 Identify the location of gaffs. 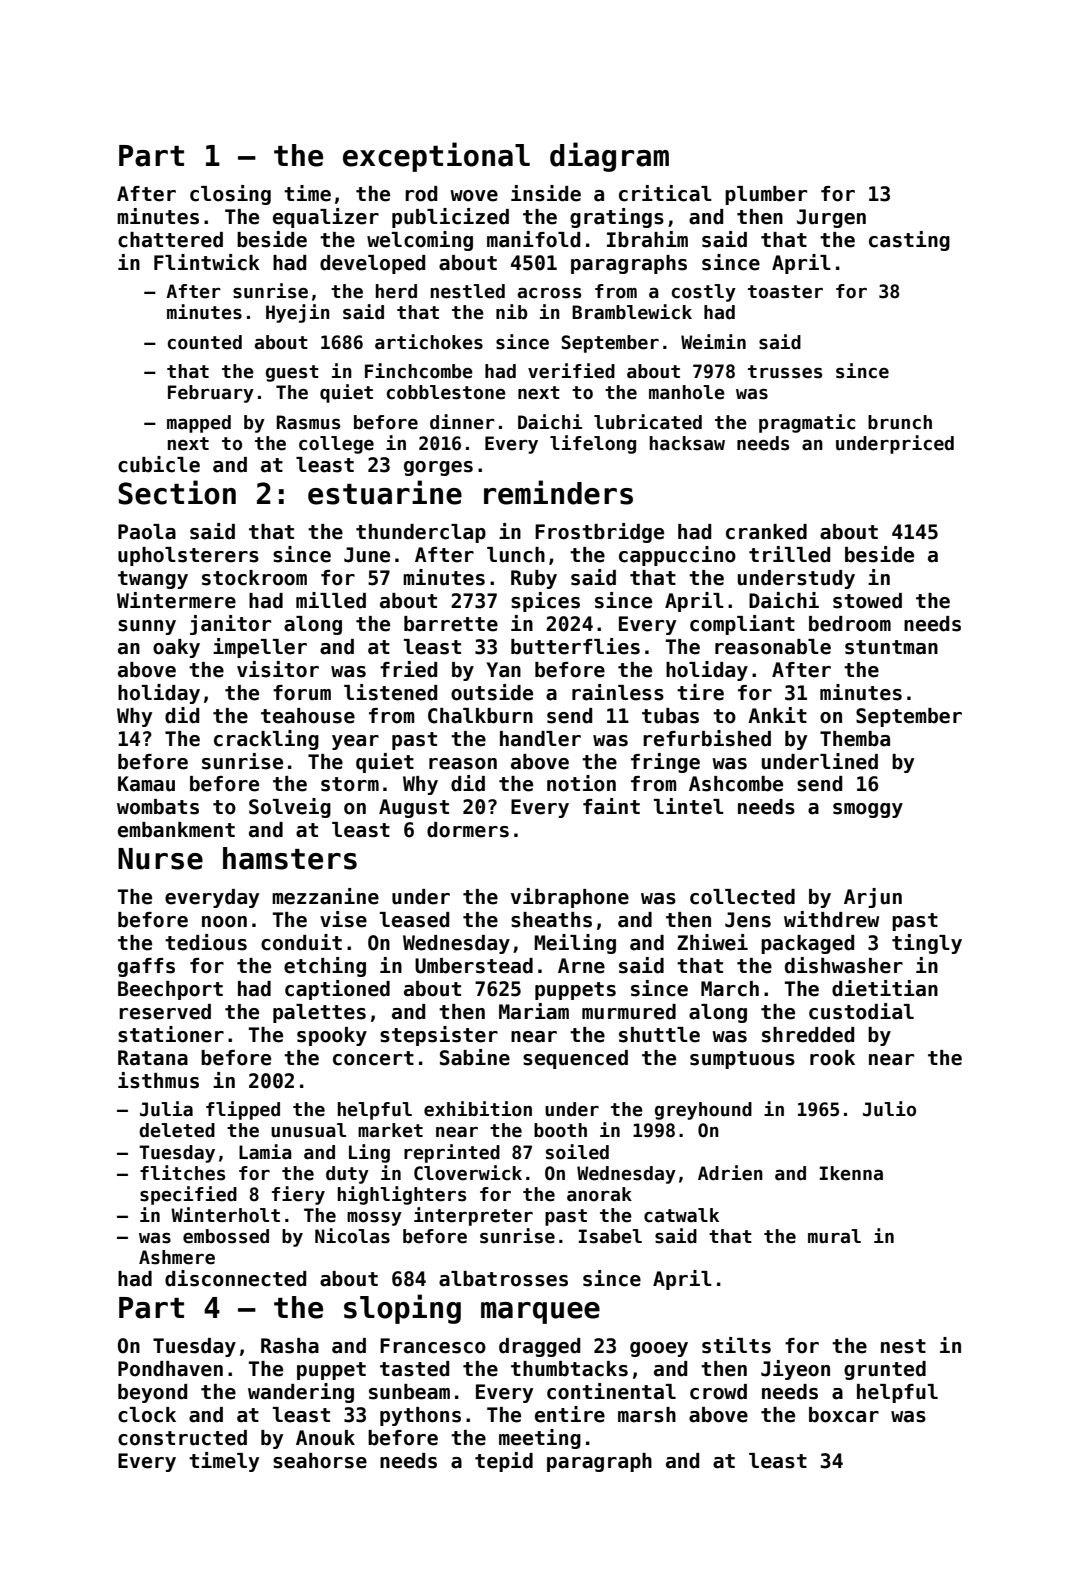
(146, 967).
